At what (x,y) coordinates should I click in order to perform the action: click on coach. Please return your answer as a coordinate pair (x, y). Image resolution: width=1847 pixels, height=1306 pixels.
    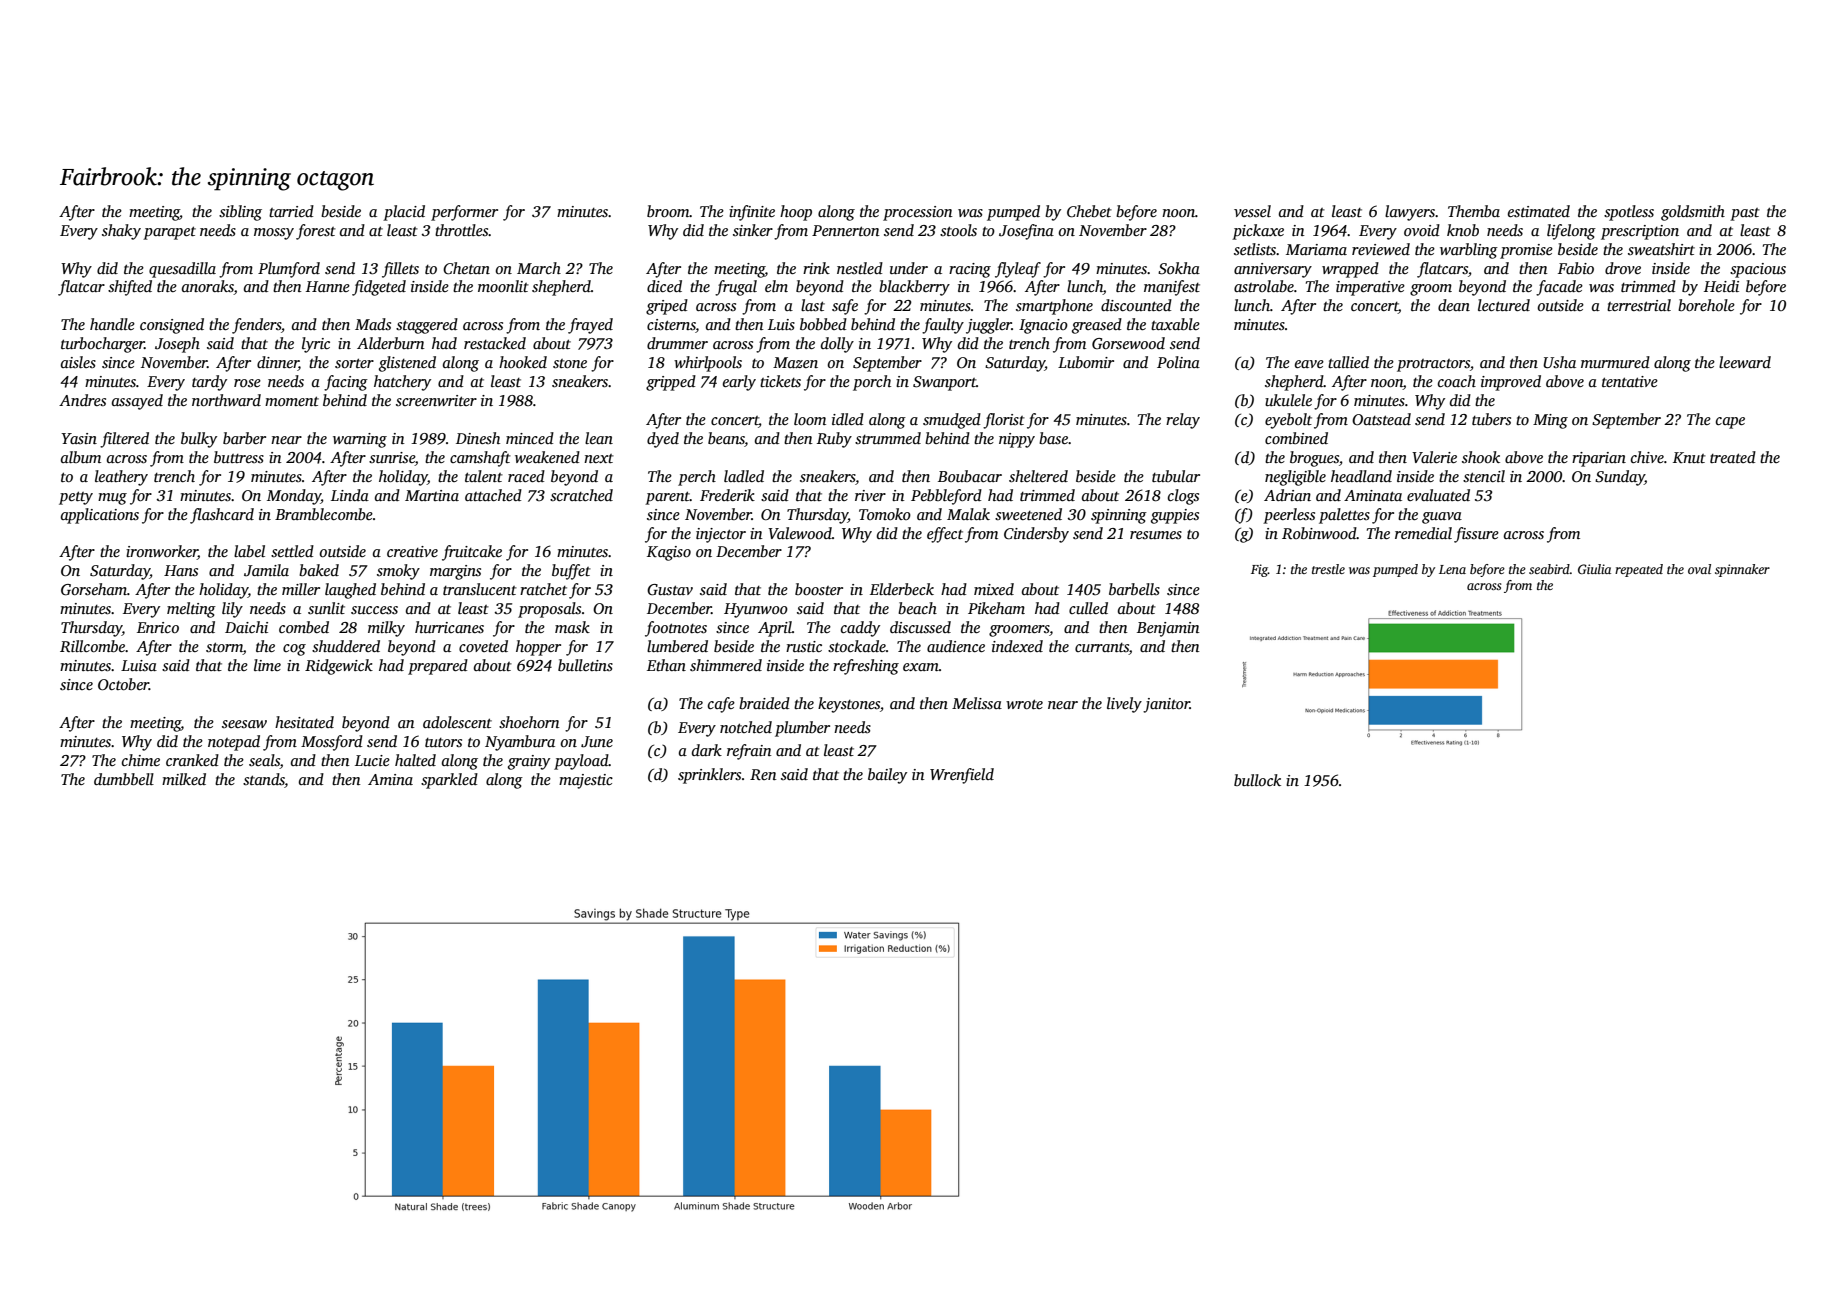
    Looking at the image, I should click on (1457, 381).
